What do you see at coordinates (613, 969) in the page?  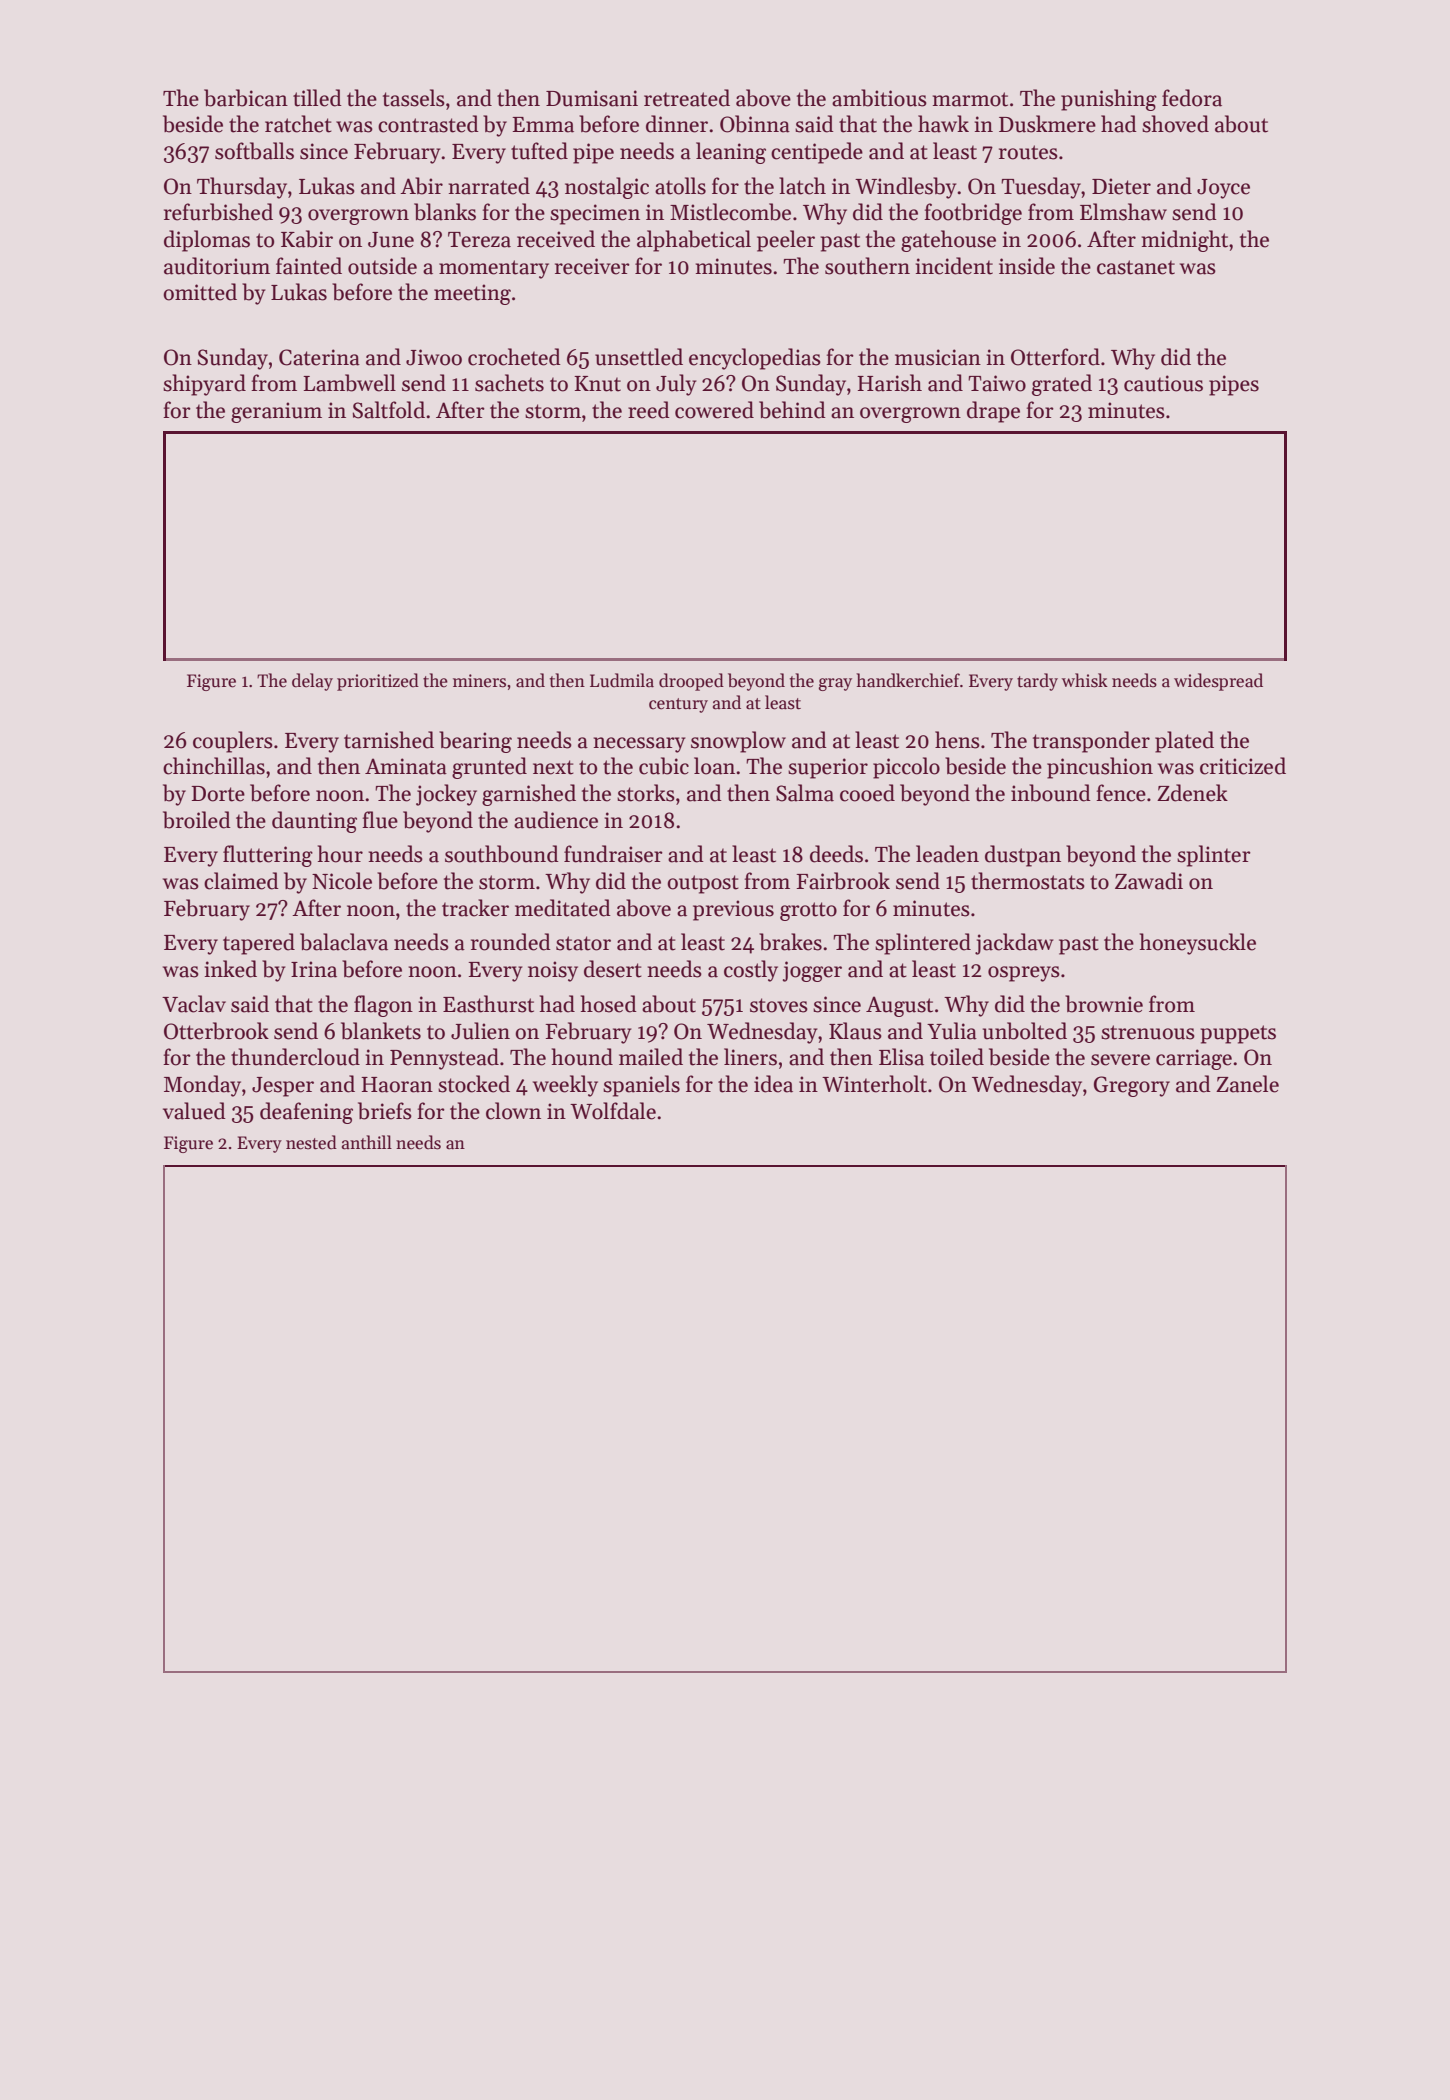 I see `desert` at bounding box center [613, 969].
